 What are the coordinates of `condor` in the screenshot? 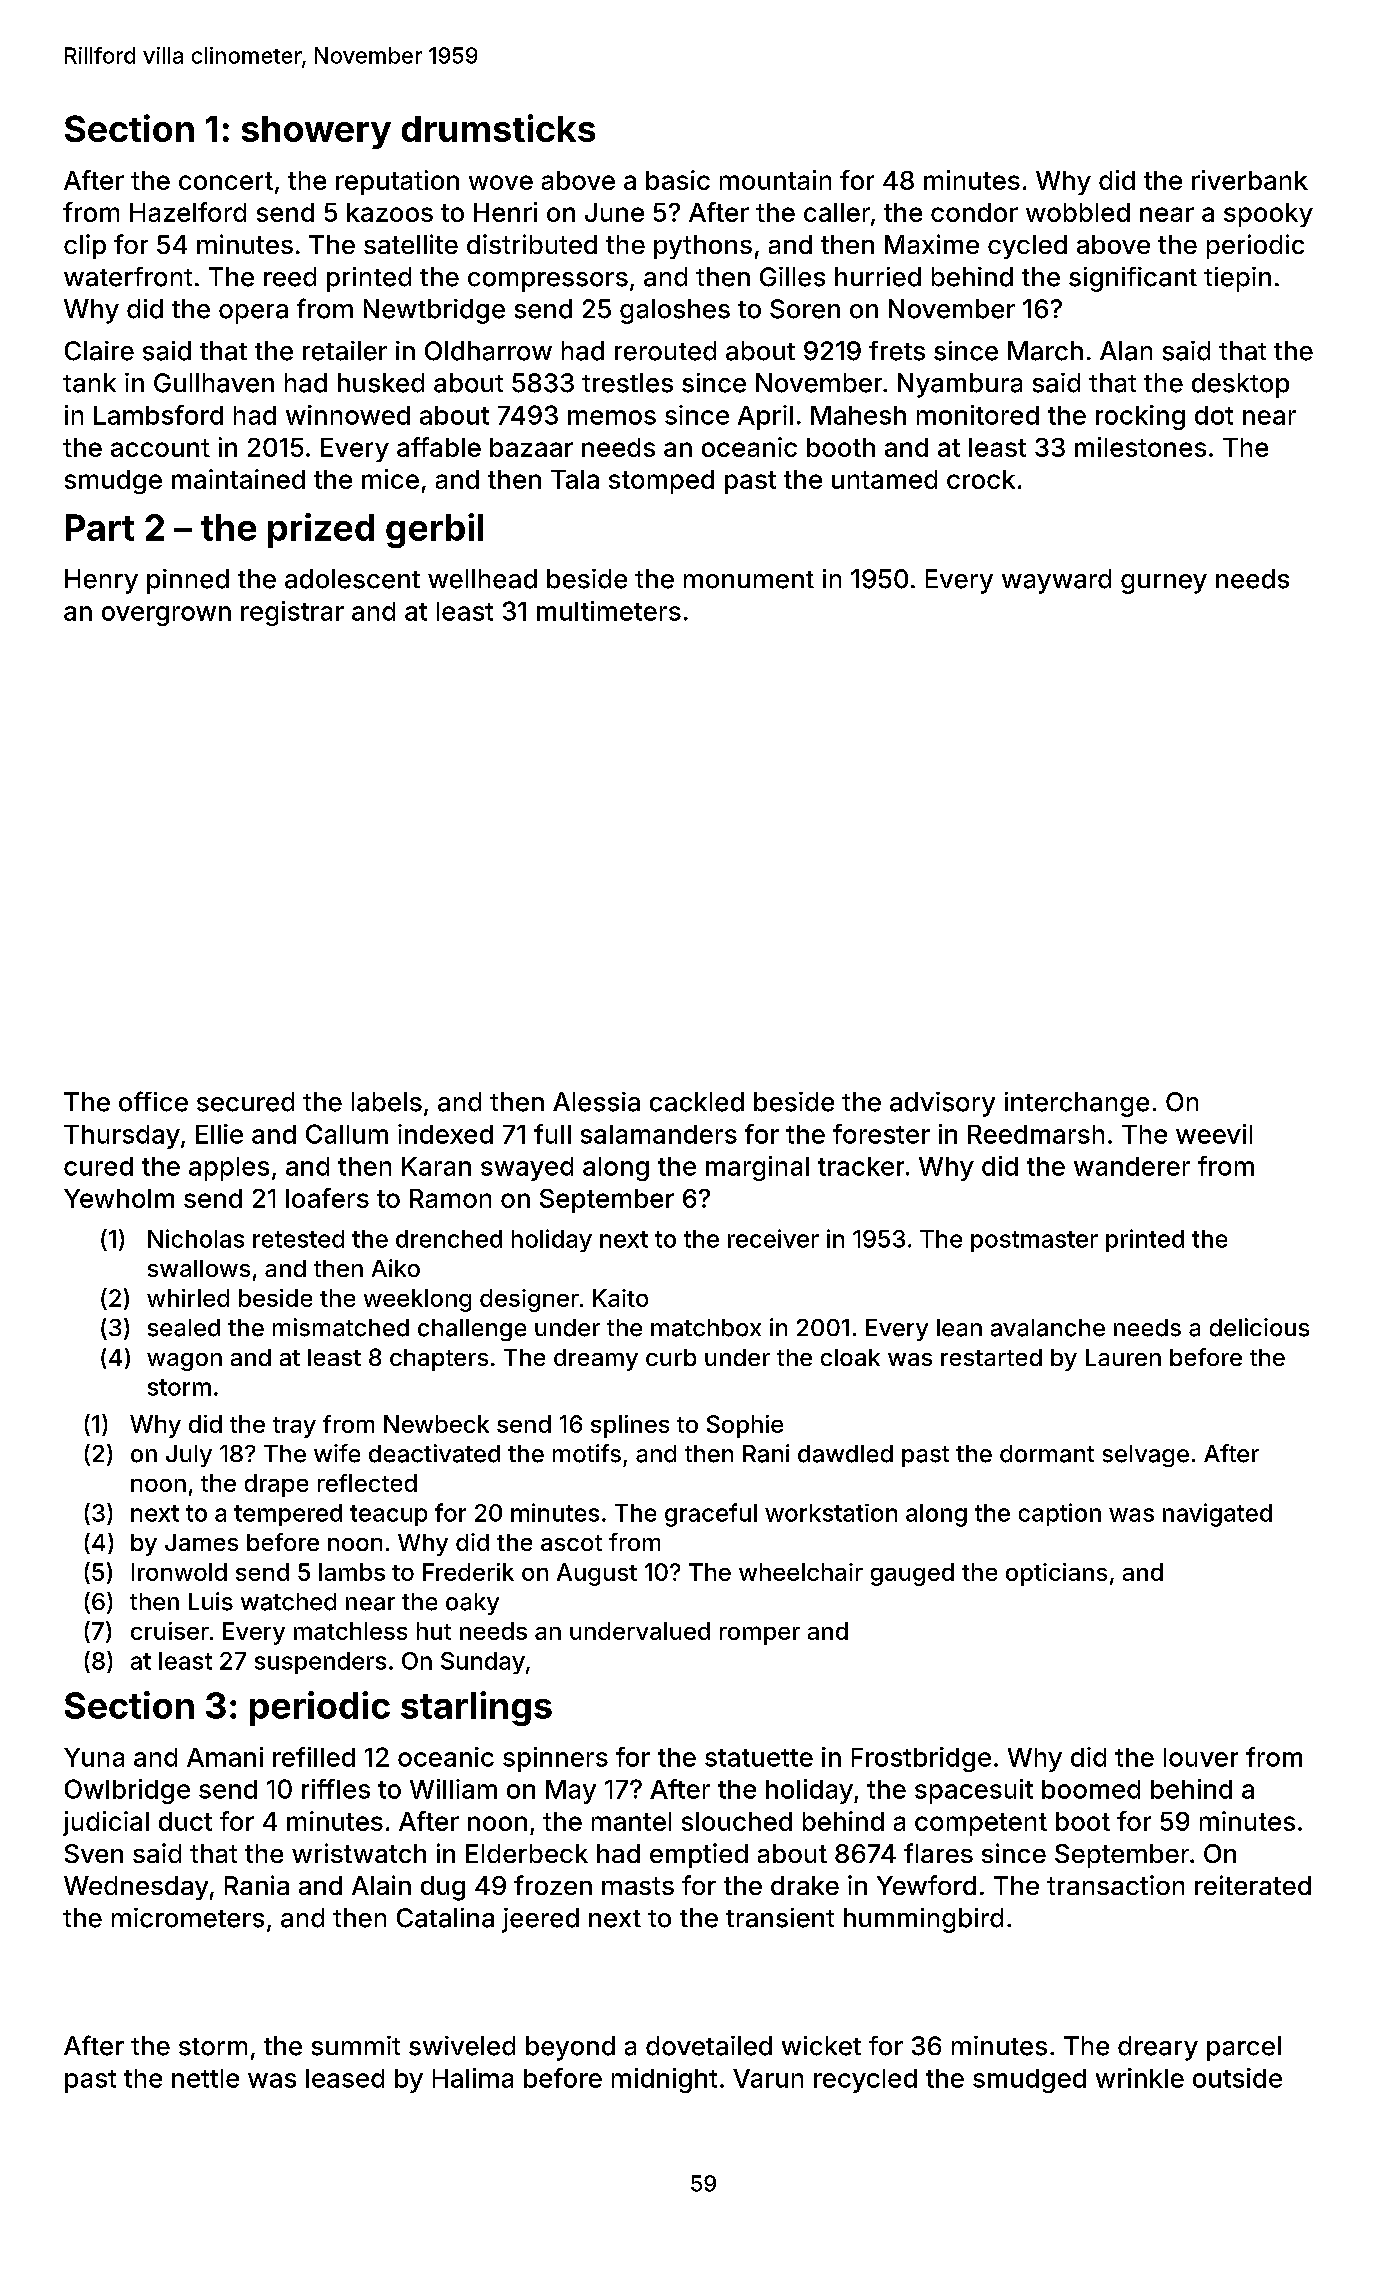 It's located at (974, 212).
